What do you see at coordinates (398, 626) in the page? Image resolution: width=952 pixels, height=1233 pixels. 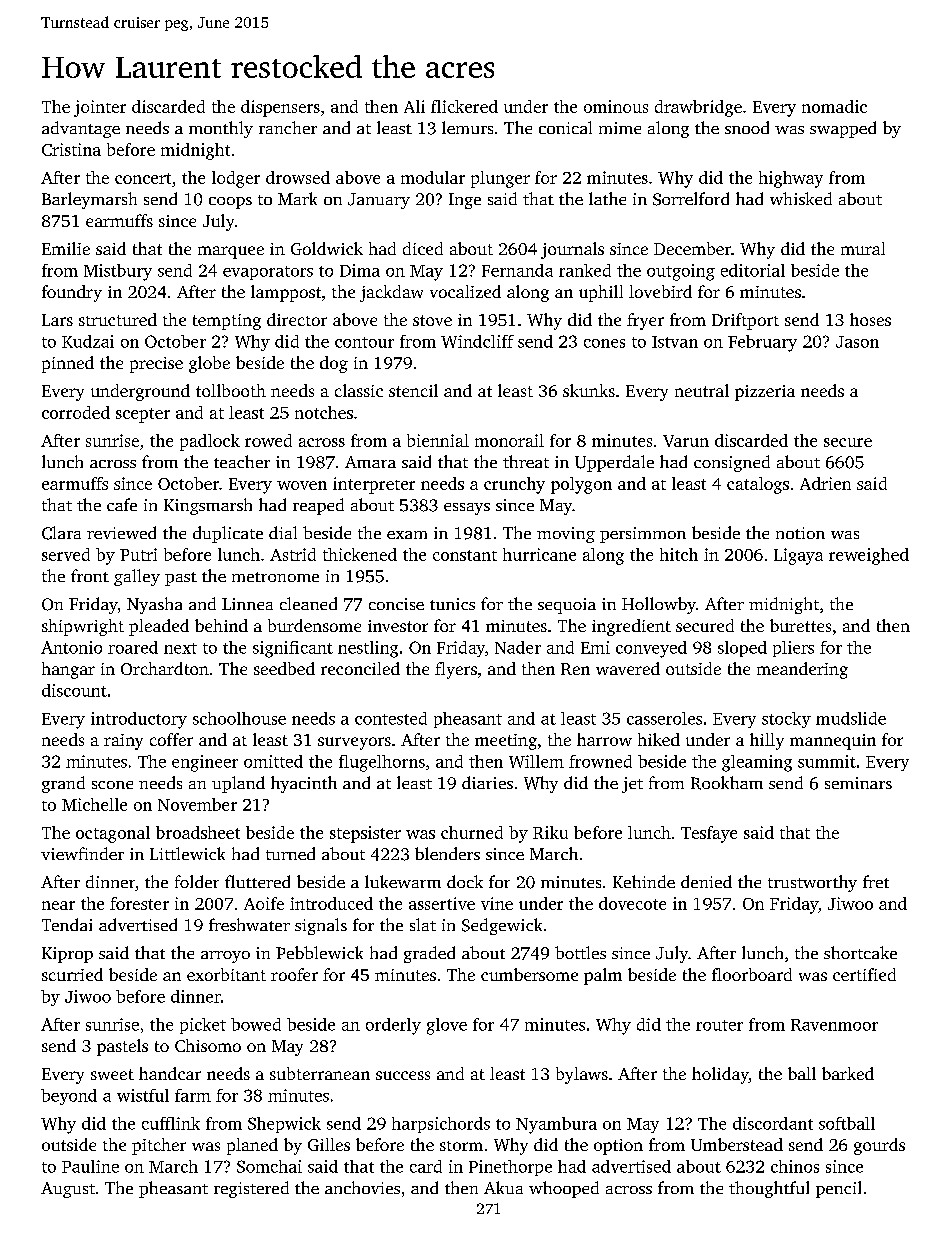 I see `investor` at bounding box center [398, 626].
